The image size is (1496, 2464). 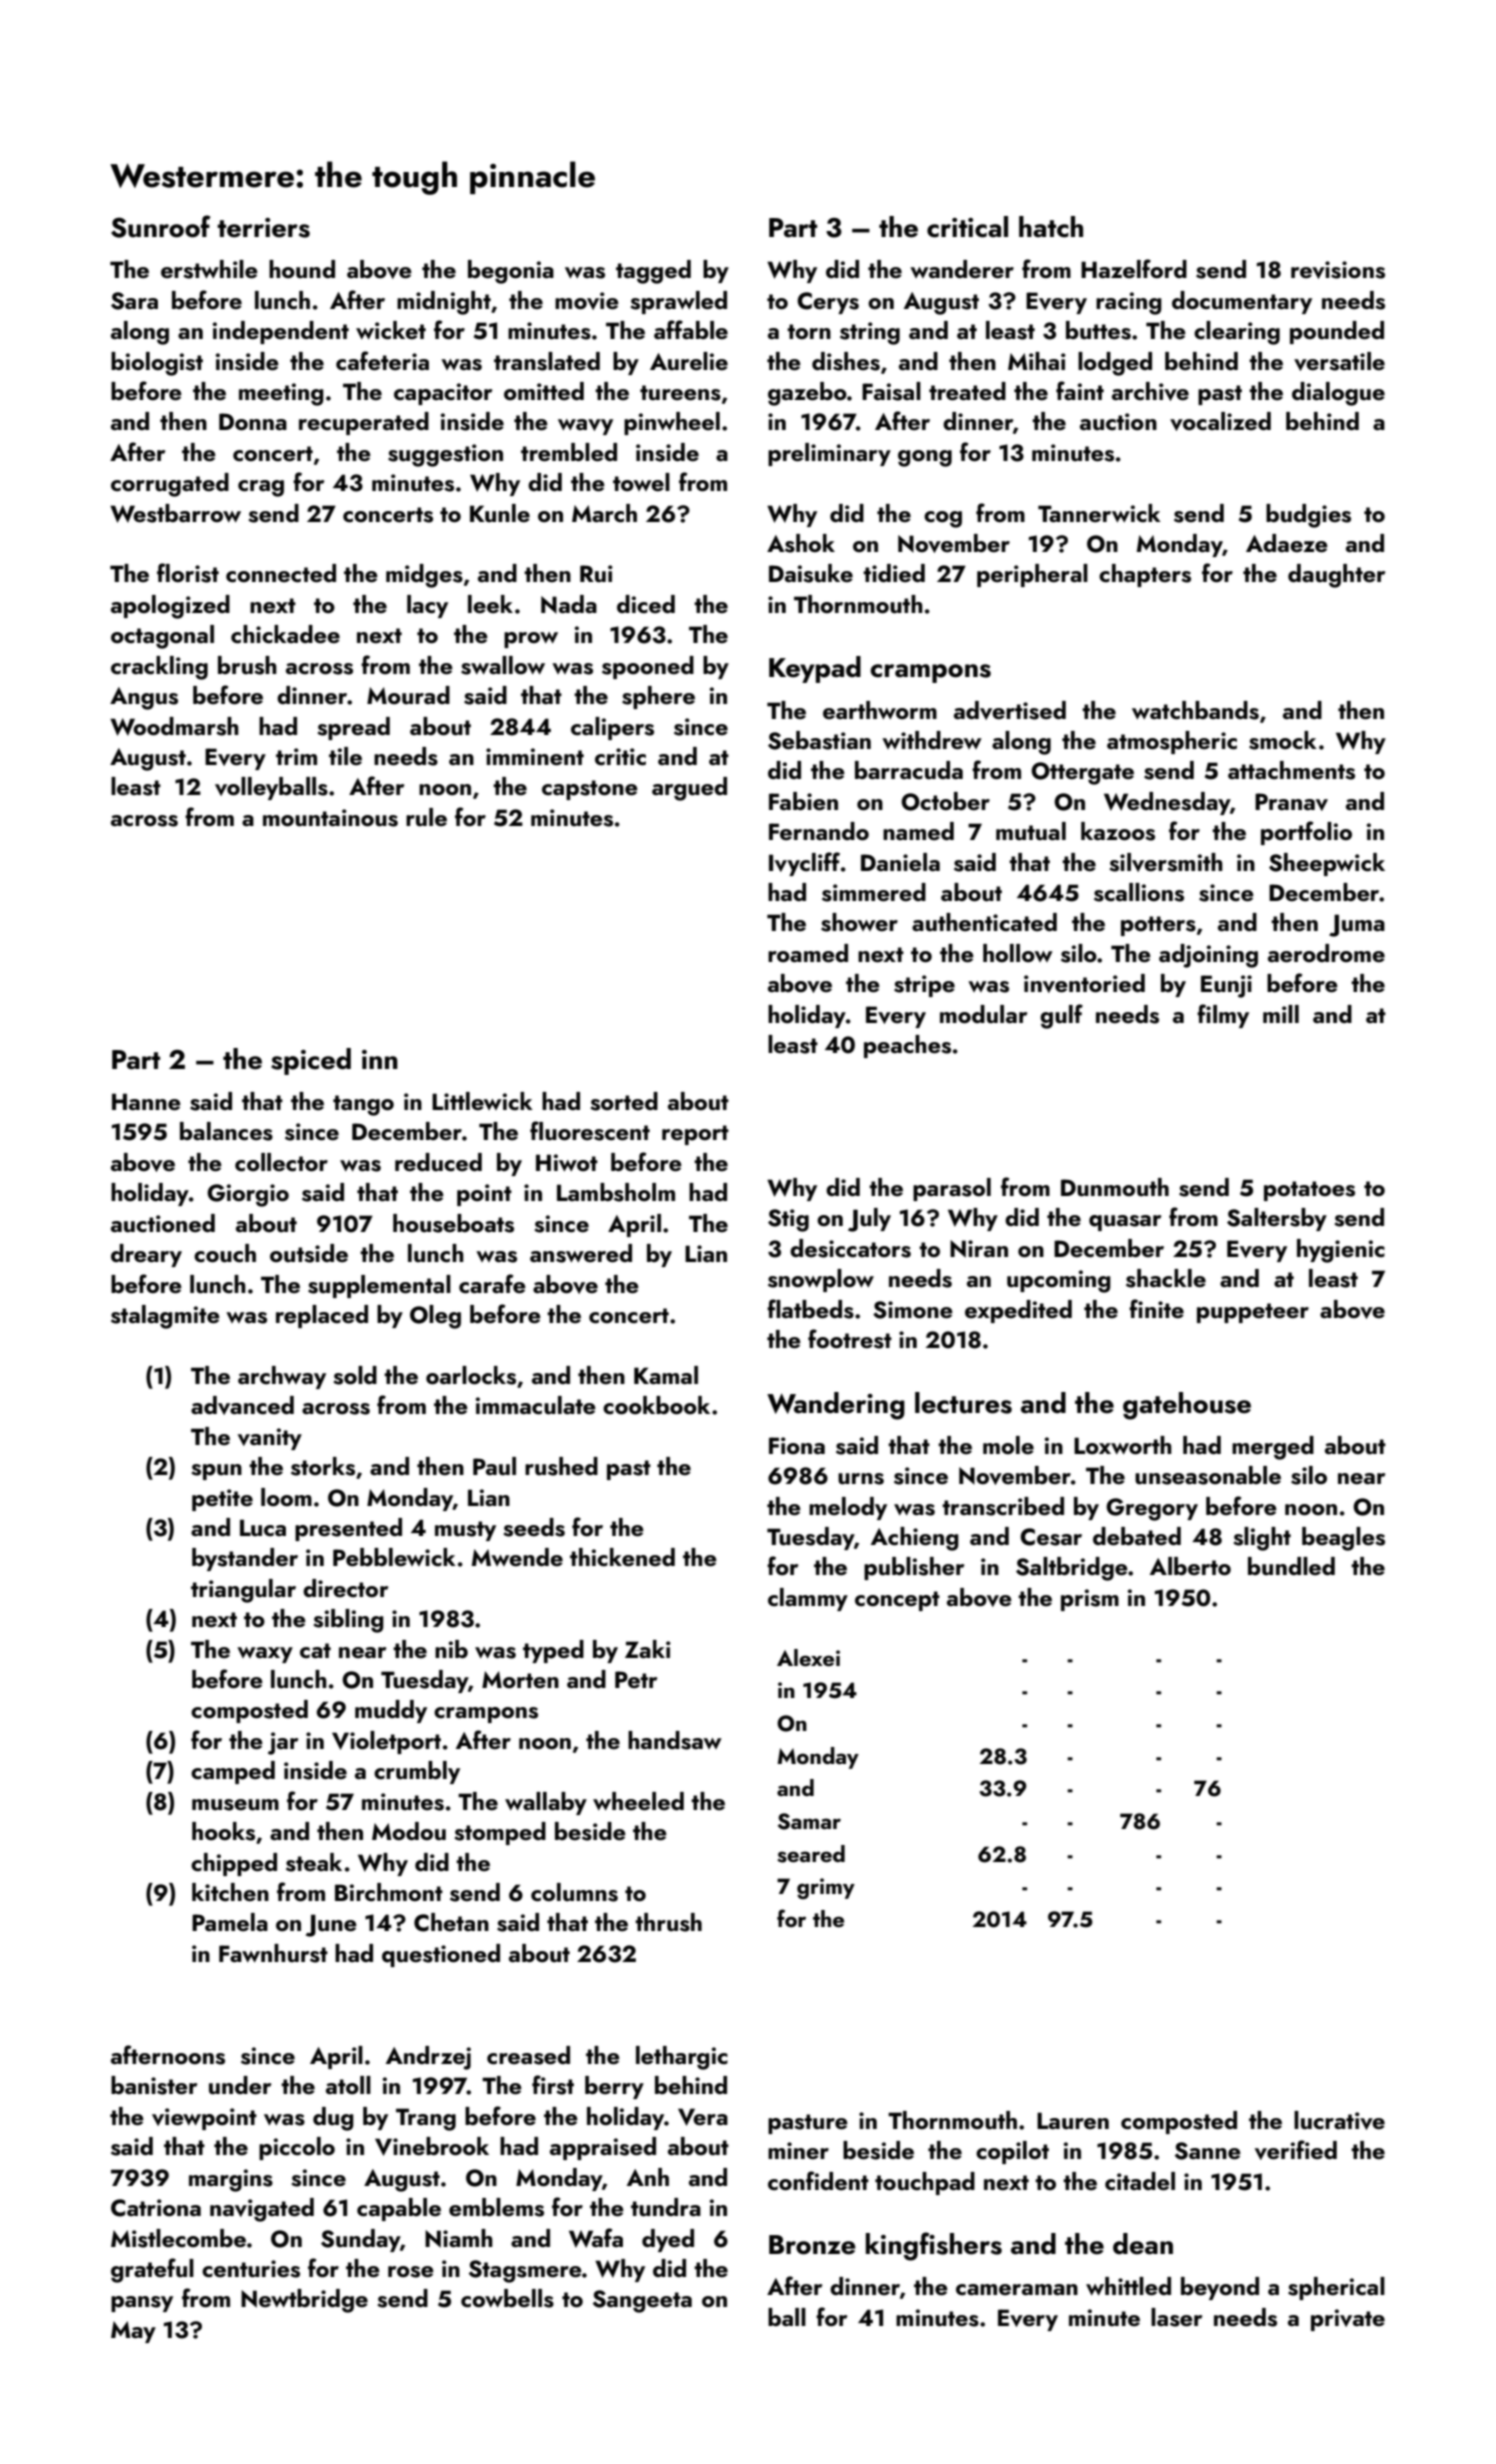 I want to click on snowplow, so click(x=821, y=1280).
